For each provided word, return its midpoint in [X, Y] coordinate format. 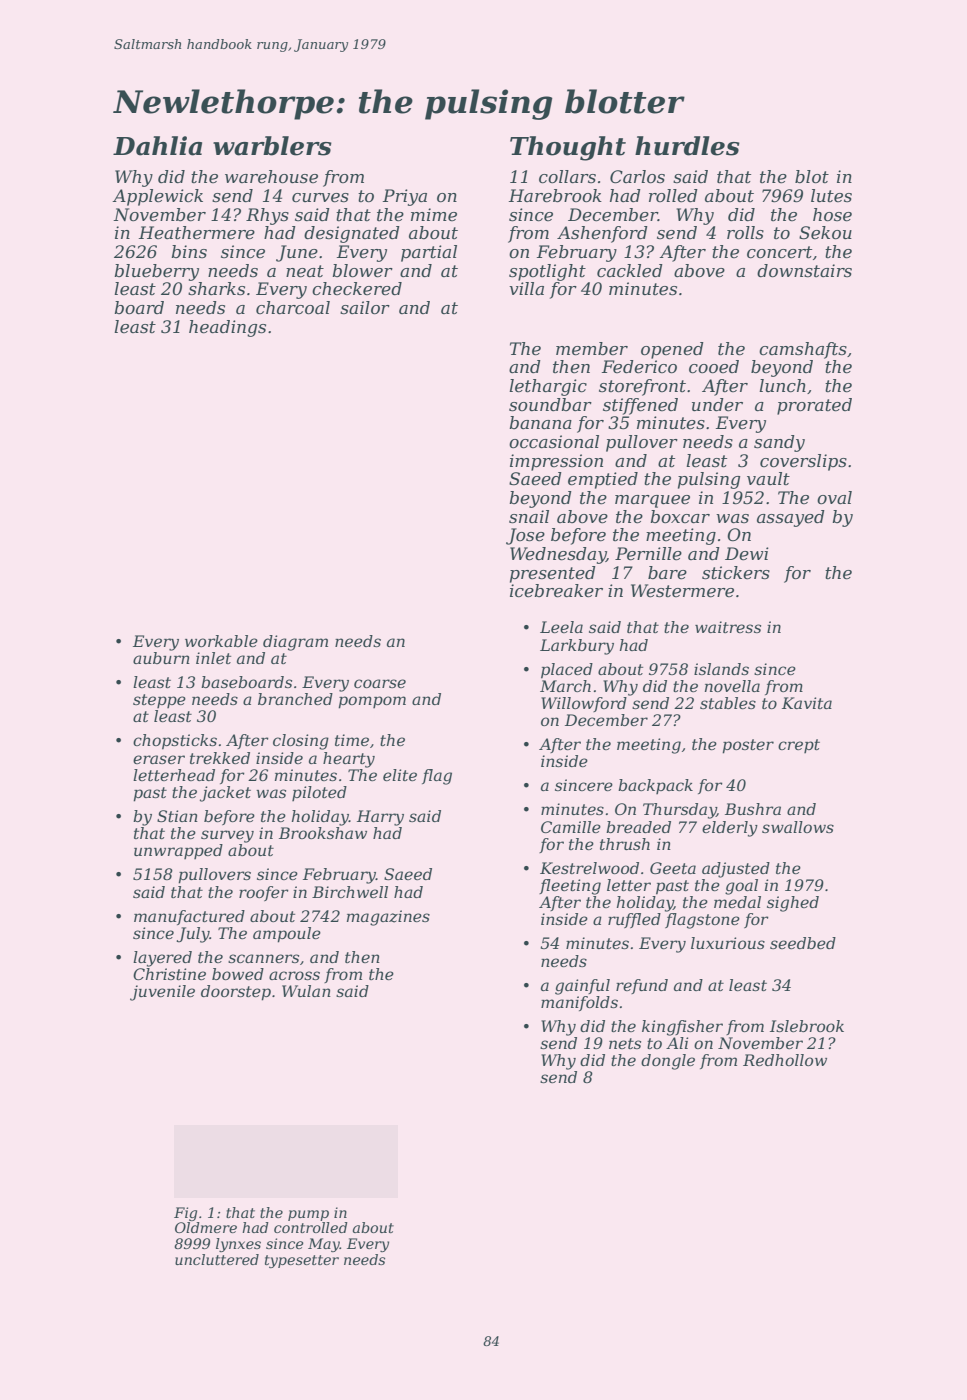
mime [434, 215]
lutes [831, 196]
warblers [272, 146]
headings [227, 328]
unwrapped [178, 851]
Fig [185, 1214]
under [717, 405]
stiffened [640, 406]
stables [728, 703]
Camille [571, 827]
